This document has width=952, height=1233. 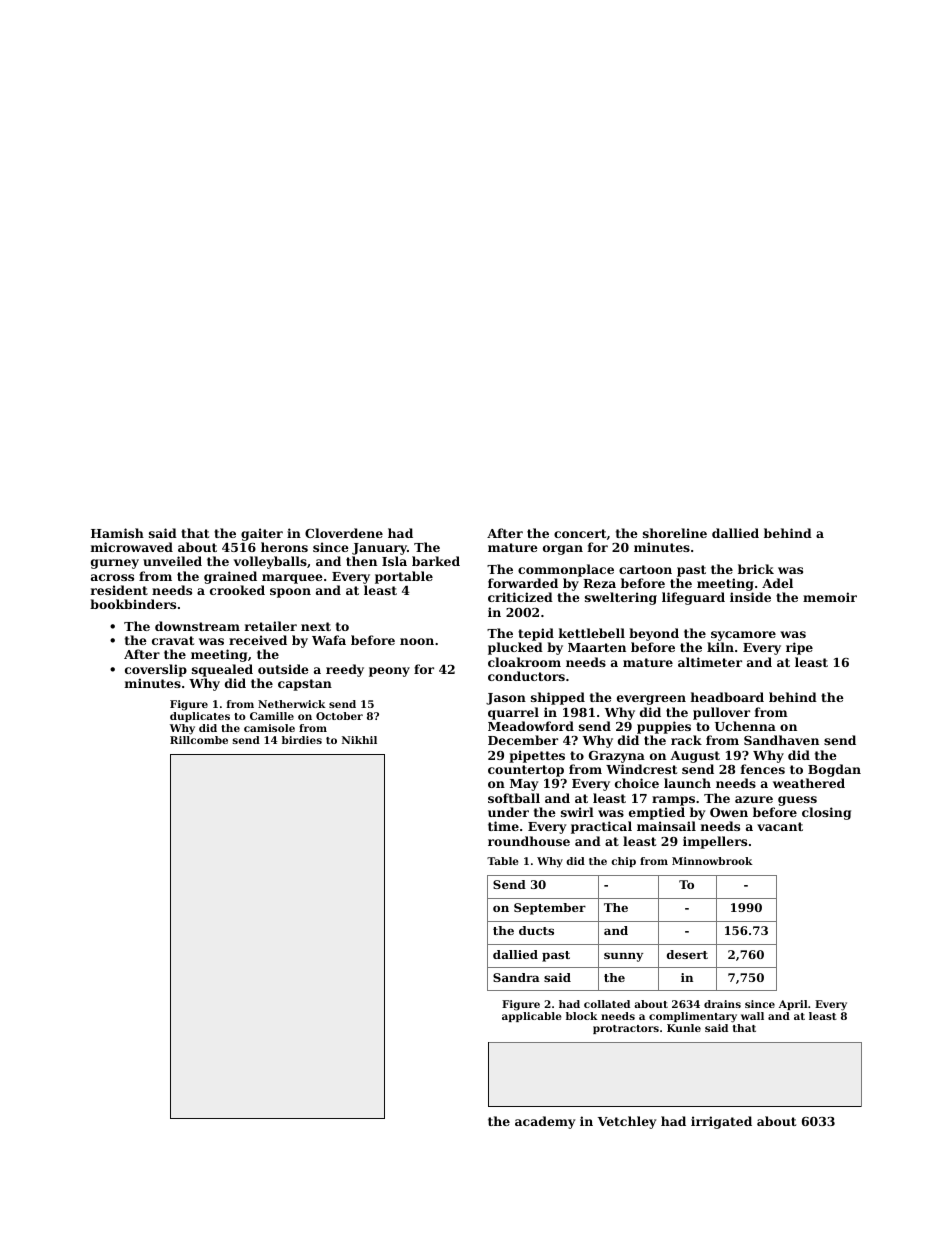 I want to click on academy, so click(x=545, y=1122).
